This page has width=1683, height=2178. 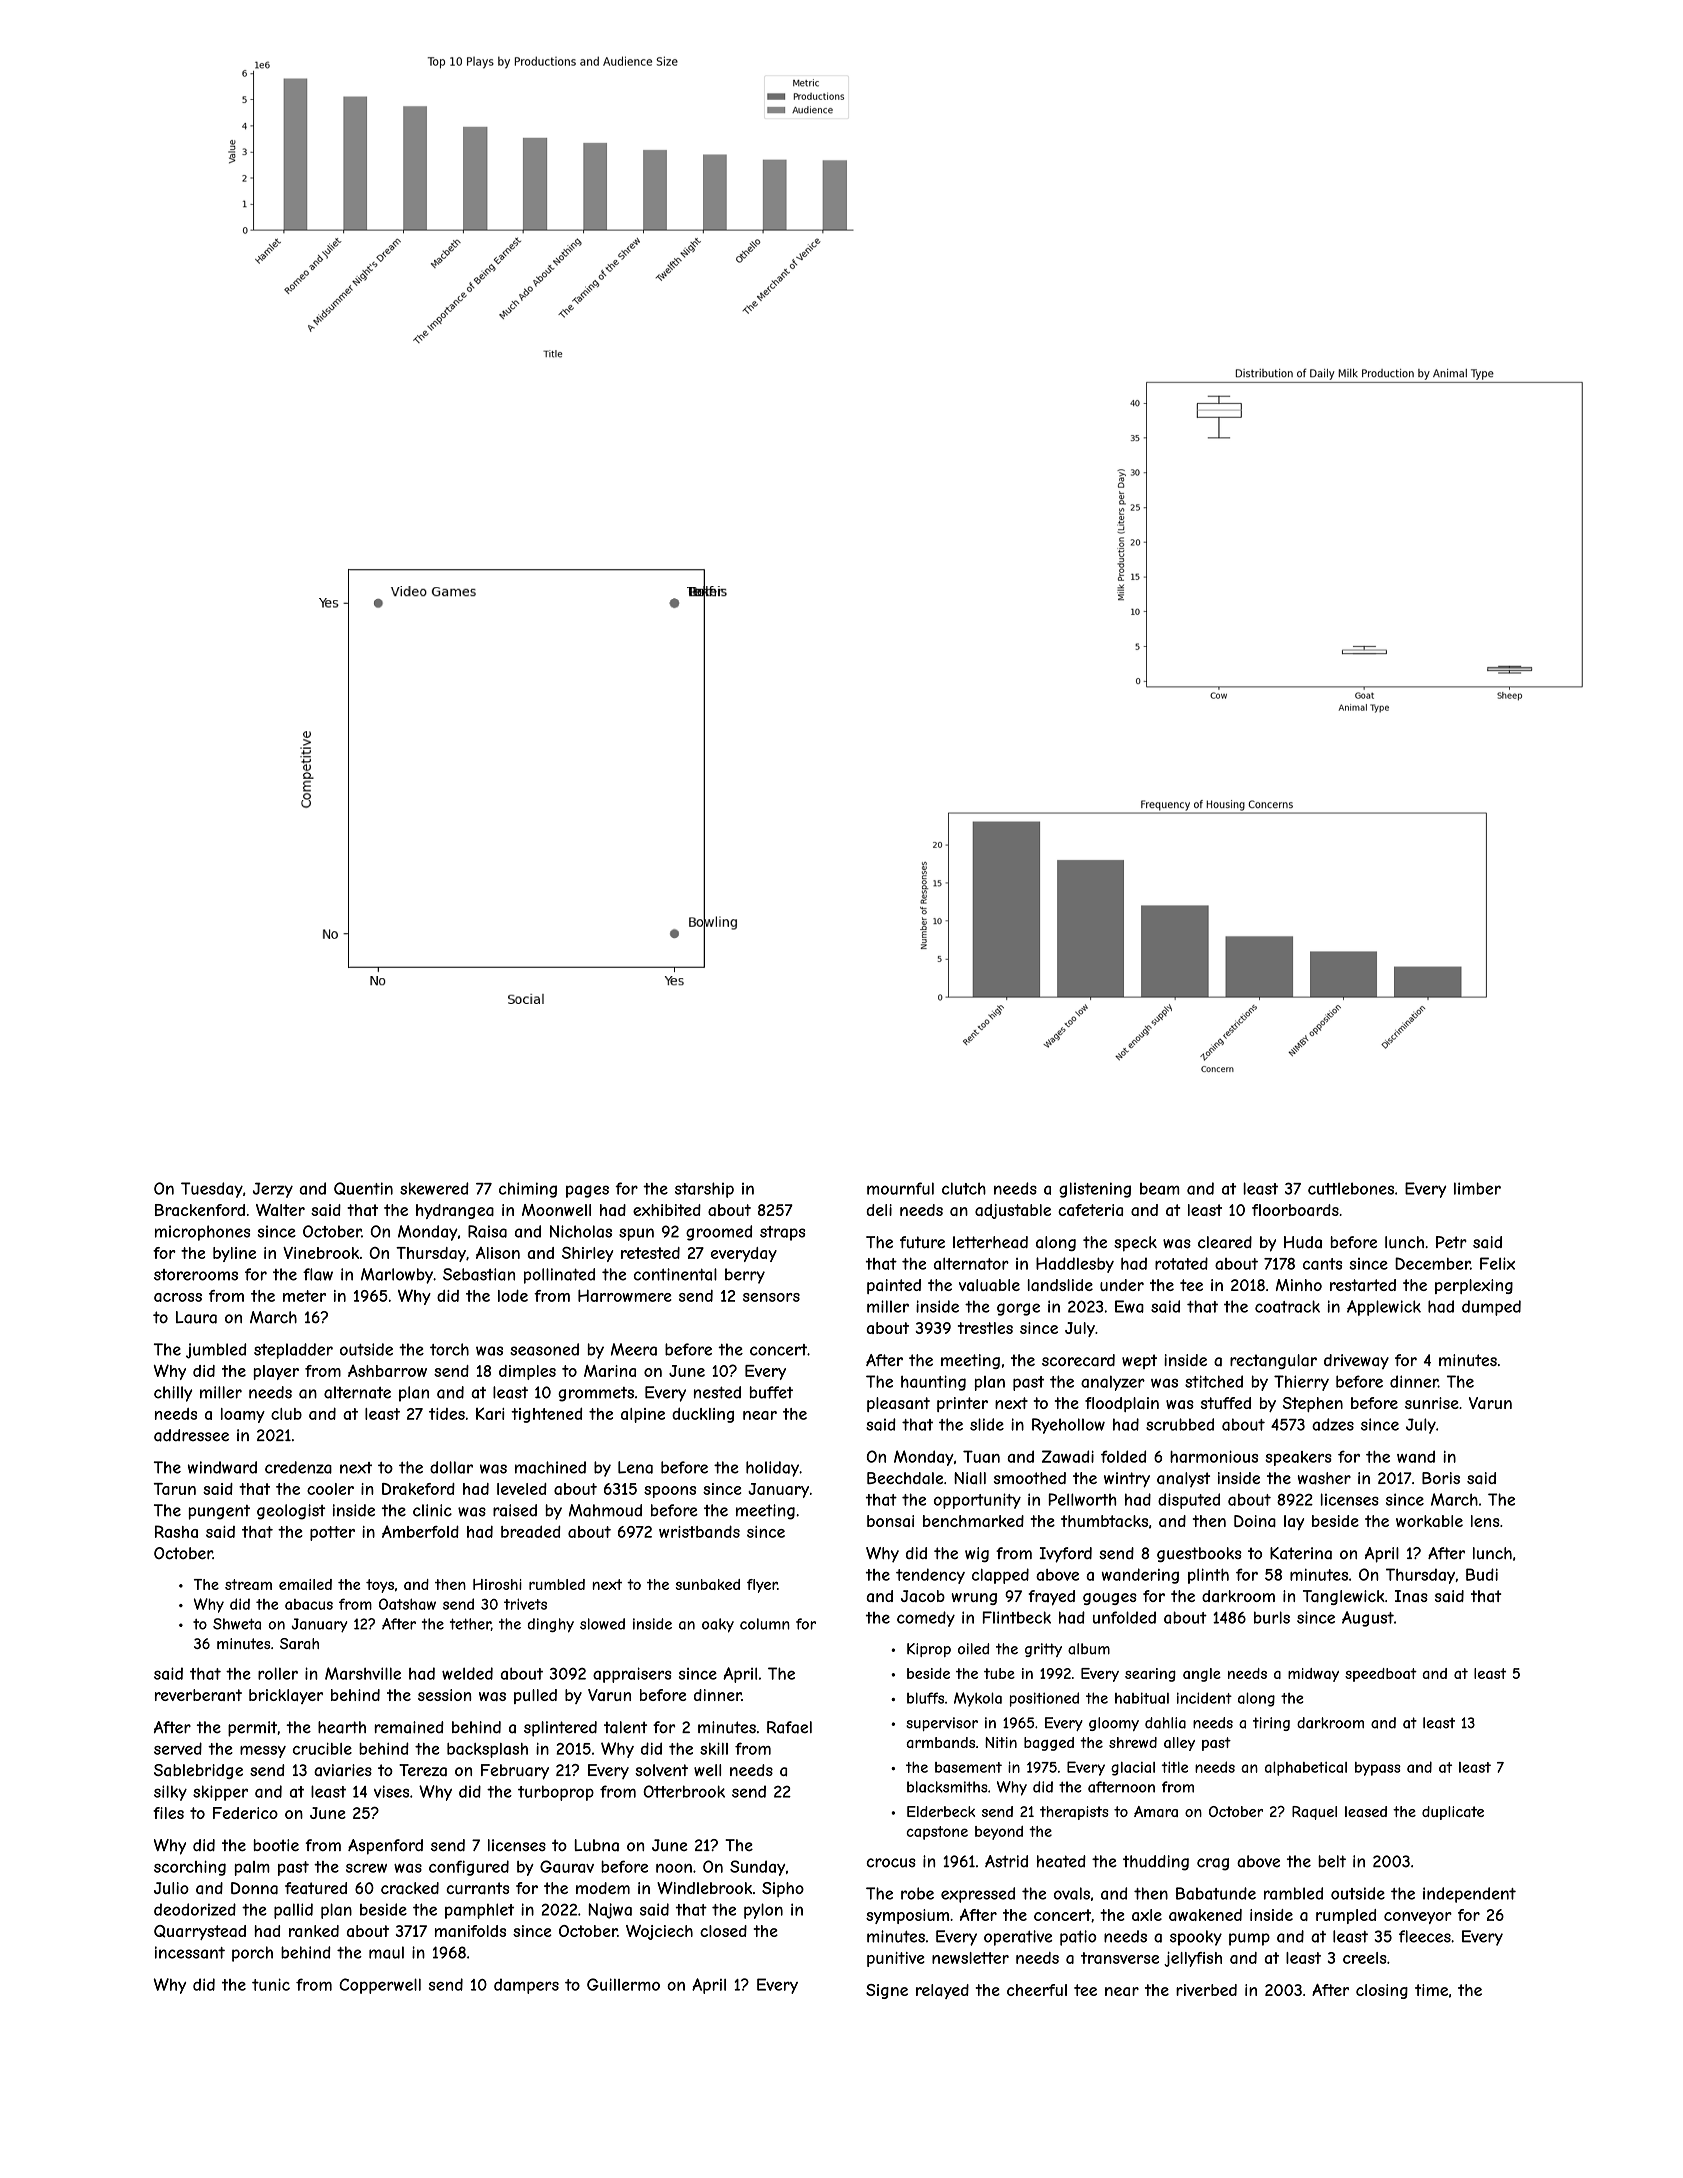 I want to click on Vinebrook, so click(x=321, y=1253).
